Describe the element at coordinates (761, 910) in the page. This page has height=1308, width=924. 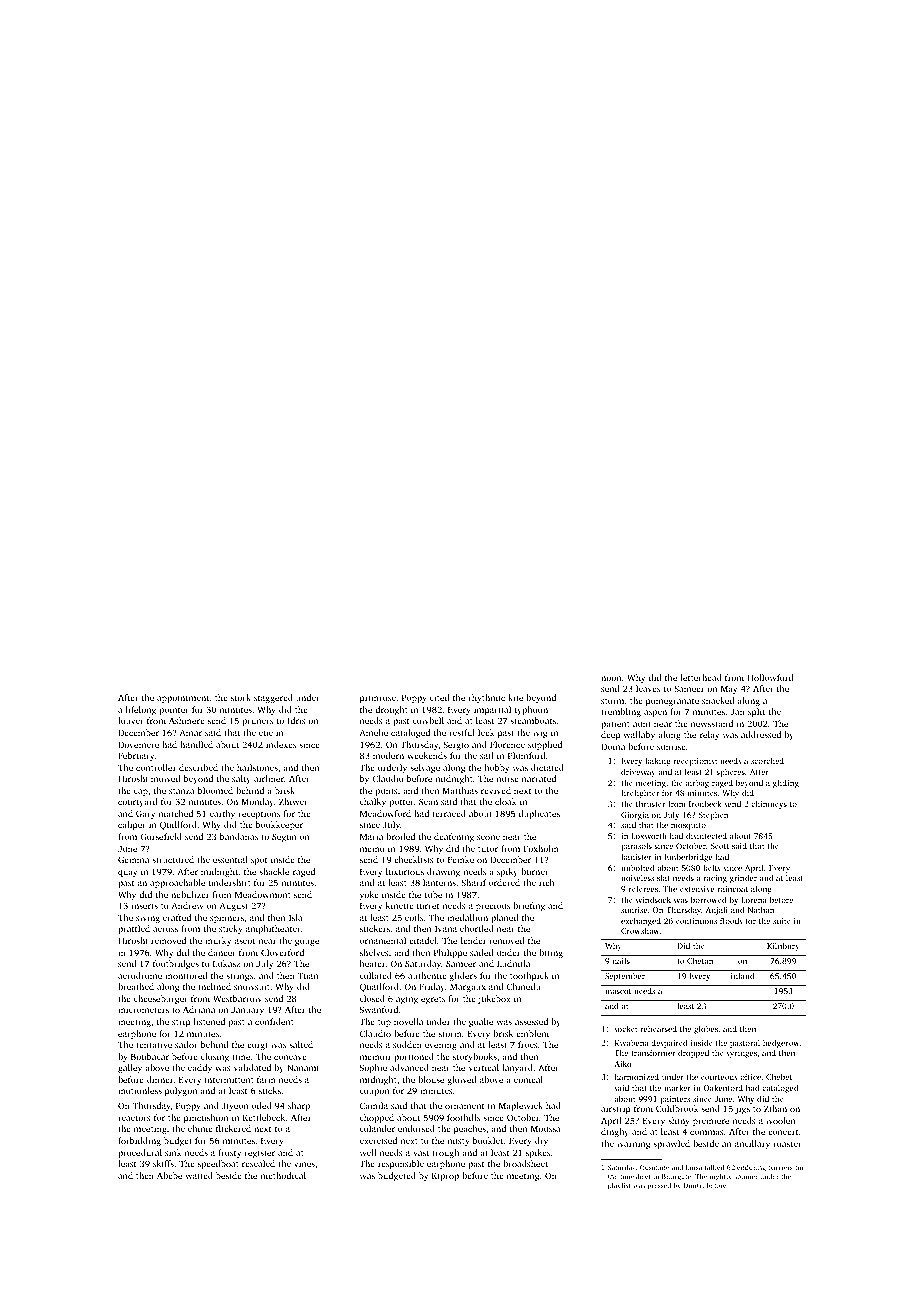
I see `Nathan` at that location.
